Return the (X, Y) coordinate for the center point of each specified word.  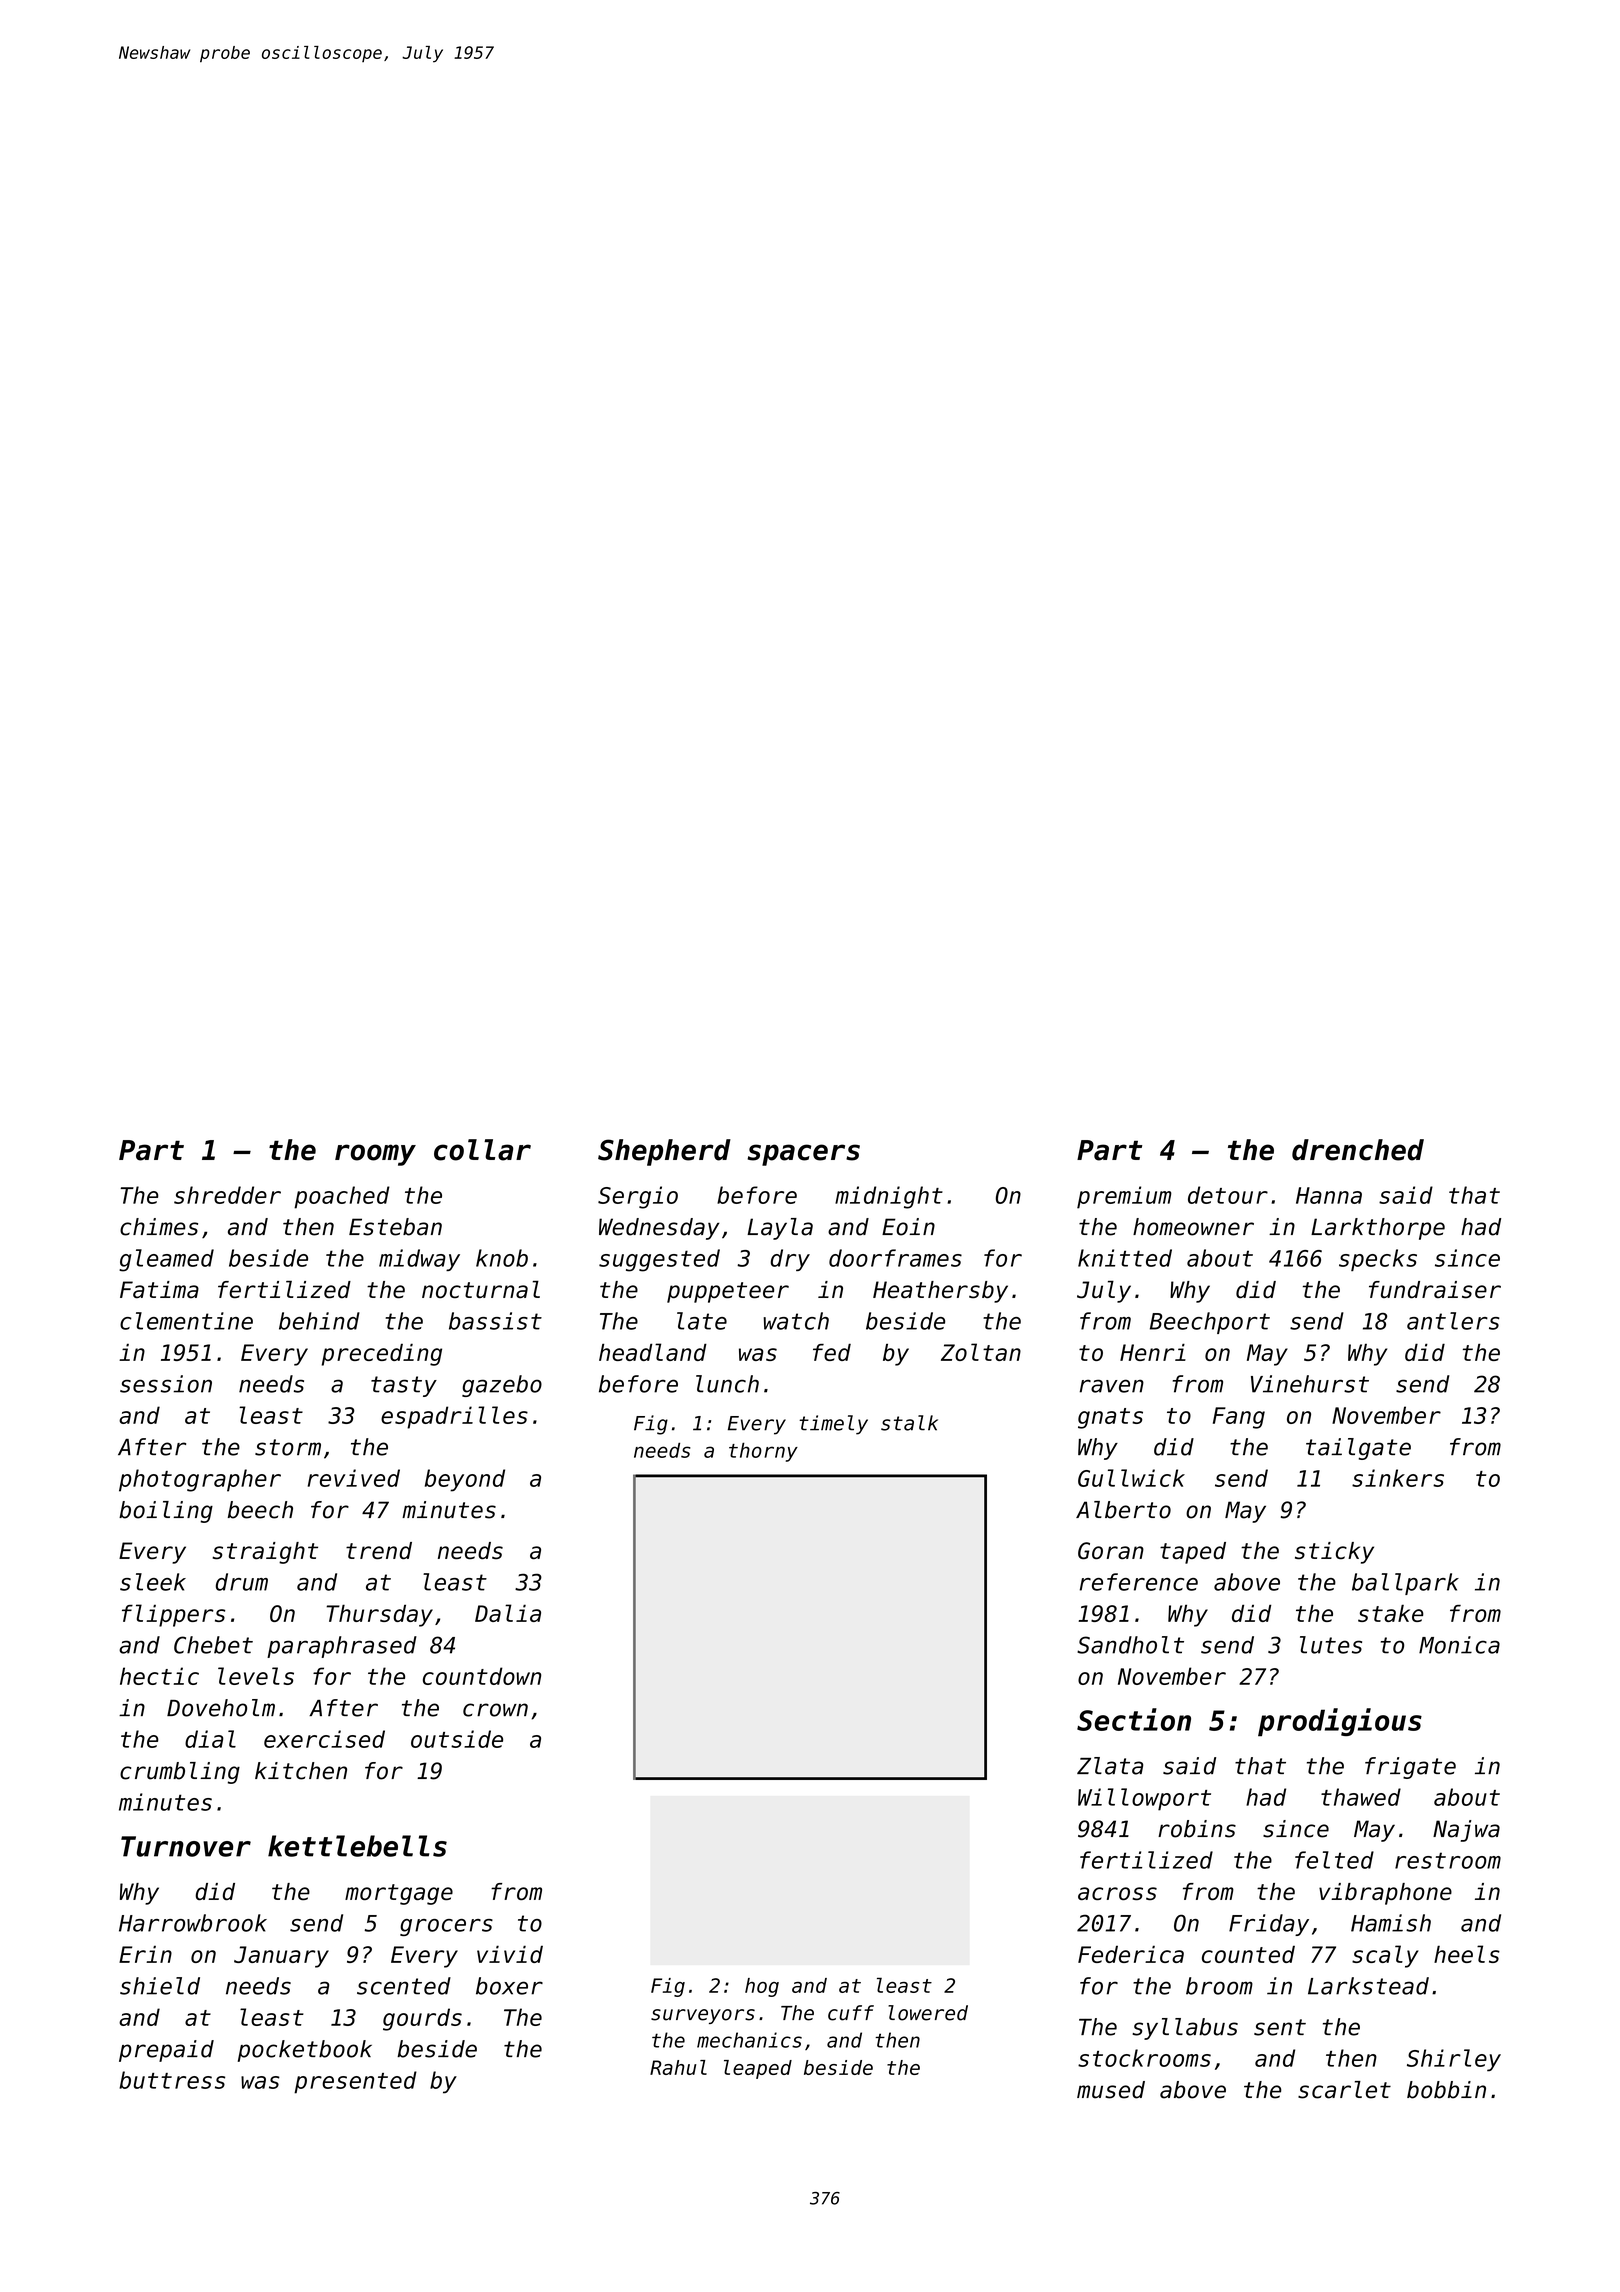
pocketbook (305, 2051)
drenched (1358, 1150)
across (1117, 1893)
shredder (227, 1195)
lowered (928, 2013)
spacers (803, 1155)
